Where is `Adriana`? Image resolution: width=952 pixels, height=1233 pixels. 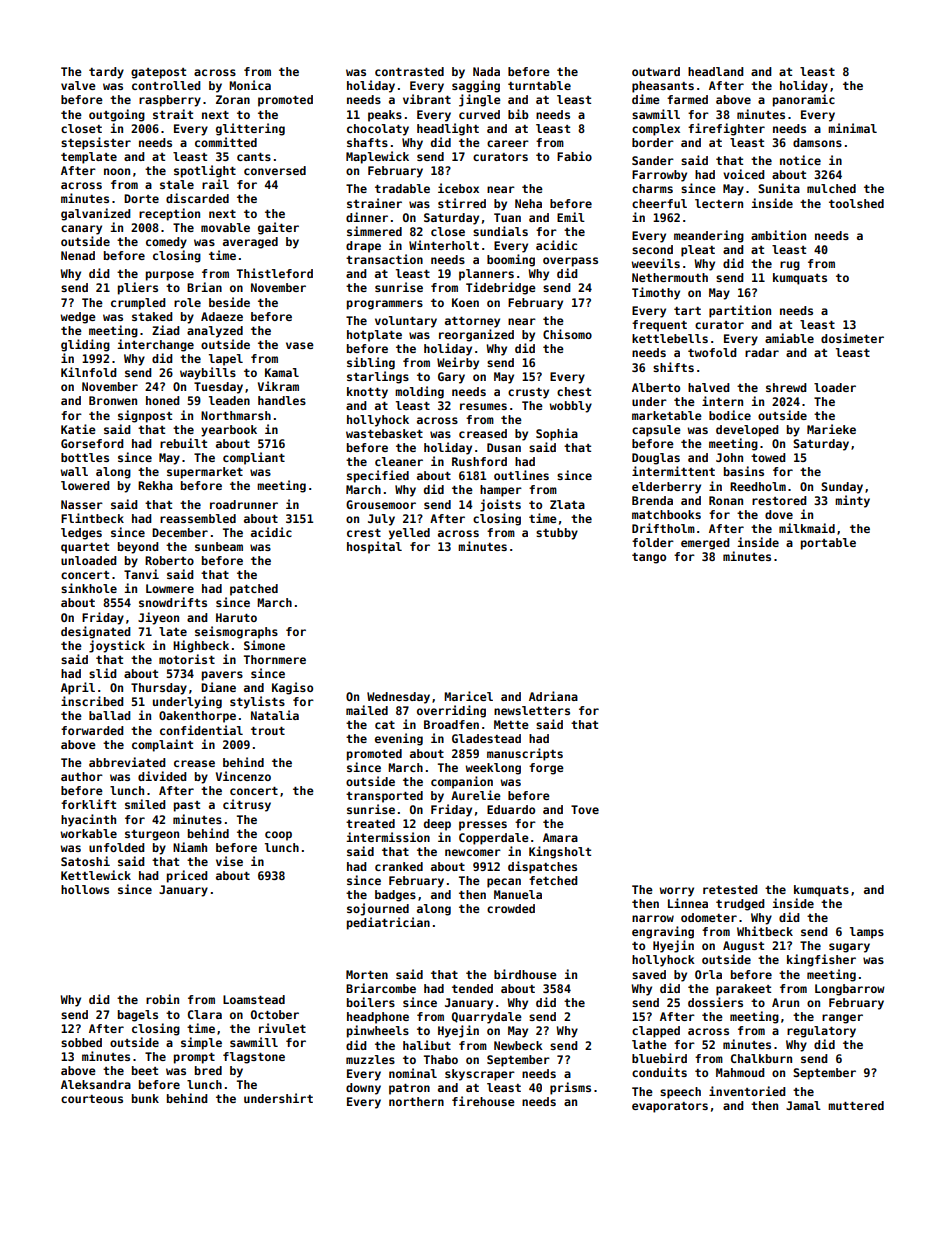 Adriana is located at coordinates (553, 696).
